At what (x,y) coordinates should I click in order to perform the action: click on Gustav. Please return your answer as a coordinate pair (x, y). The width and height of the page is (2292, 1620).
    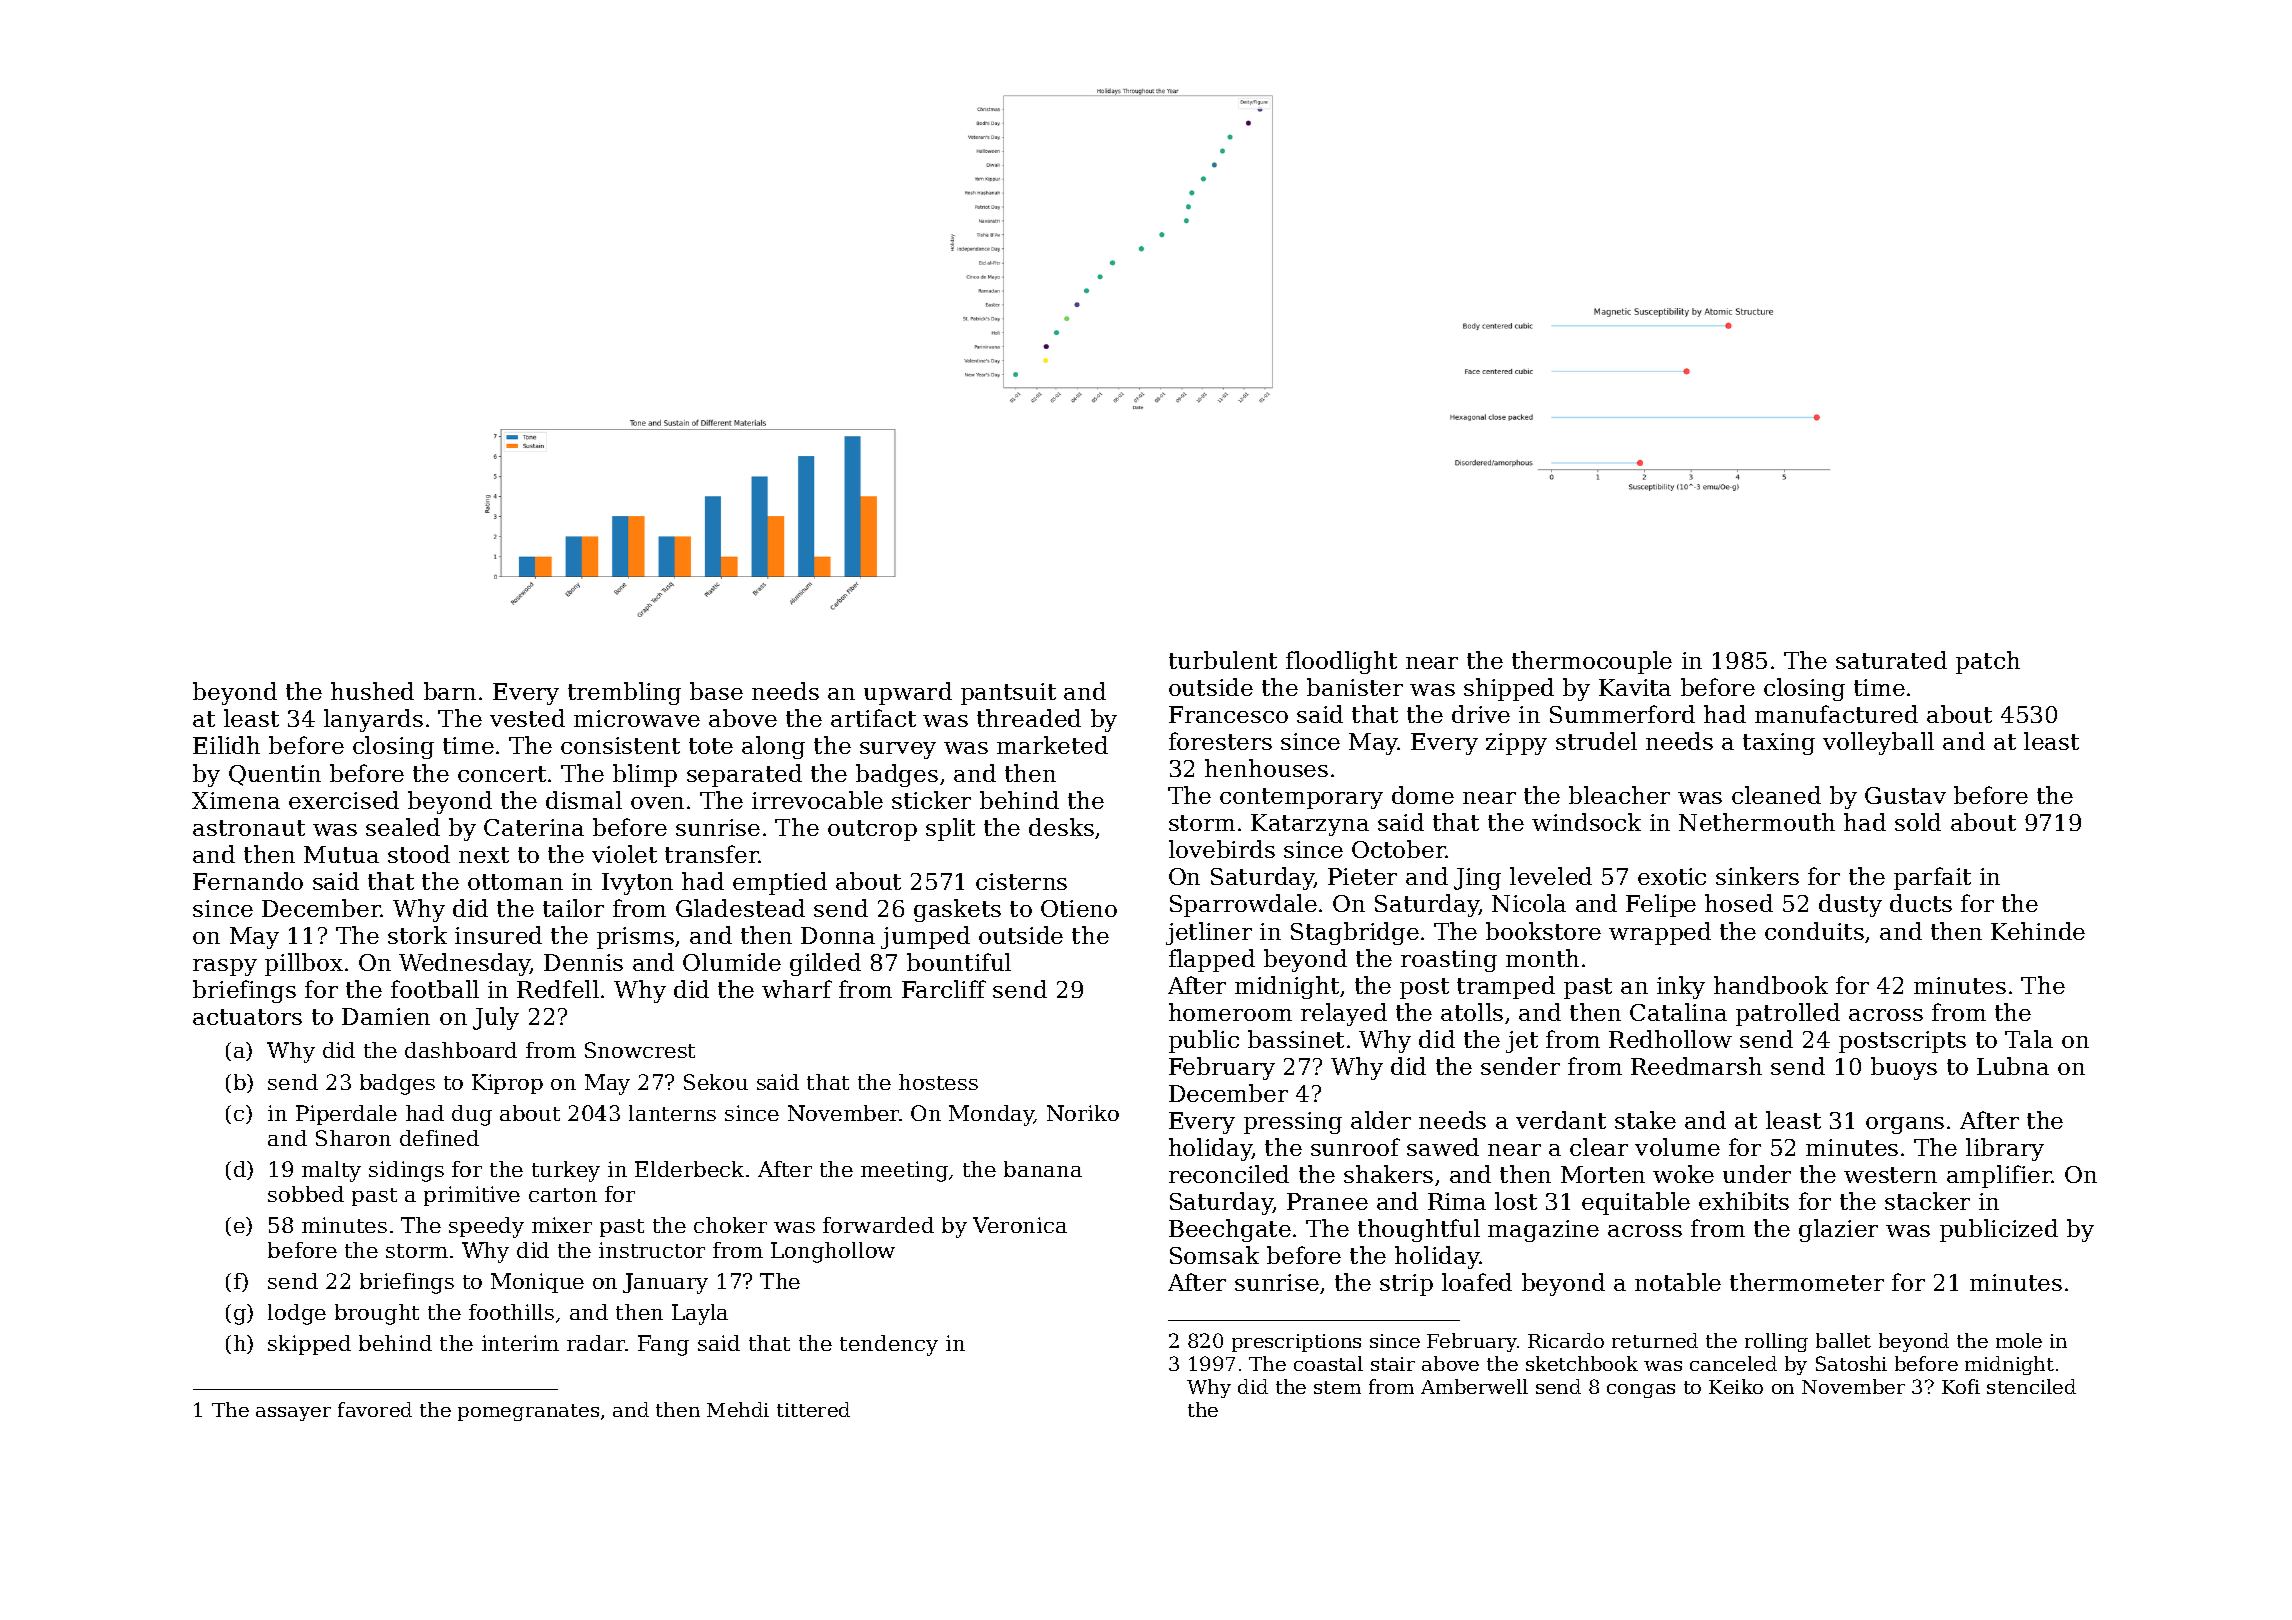
    Looking at the image, I should click on (1905, 795).
